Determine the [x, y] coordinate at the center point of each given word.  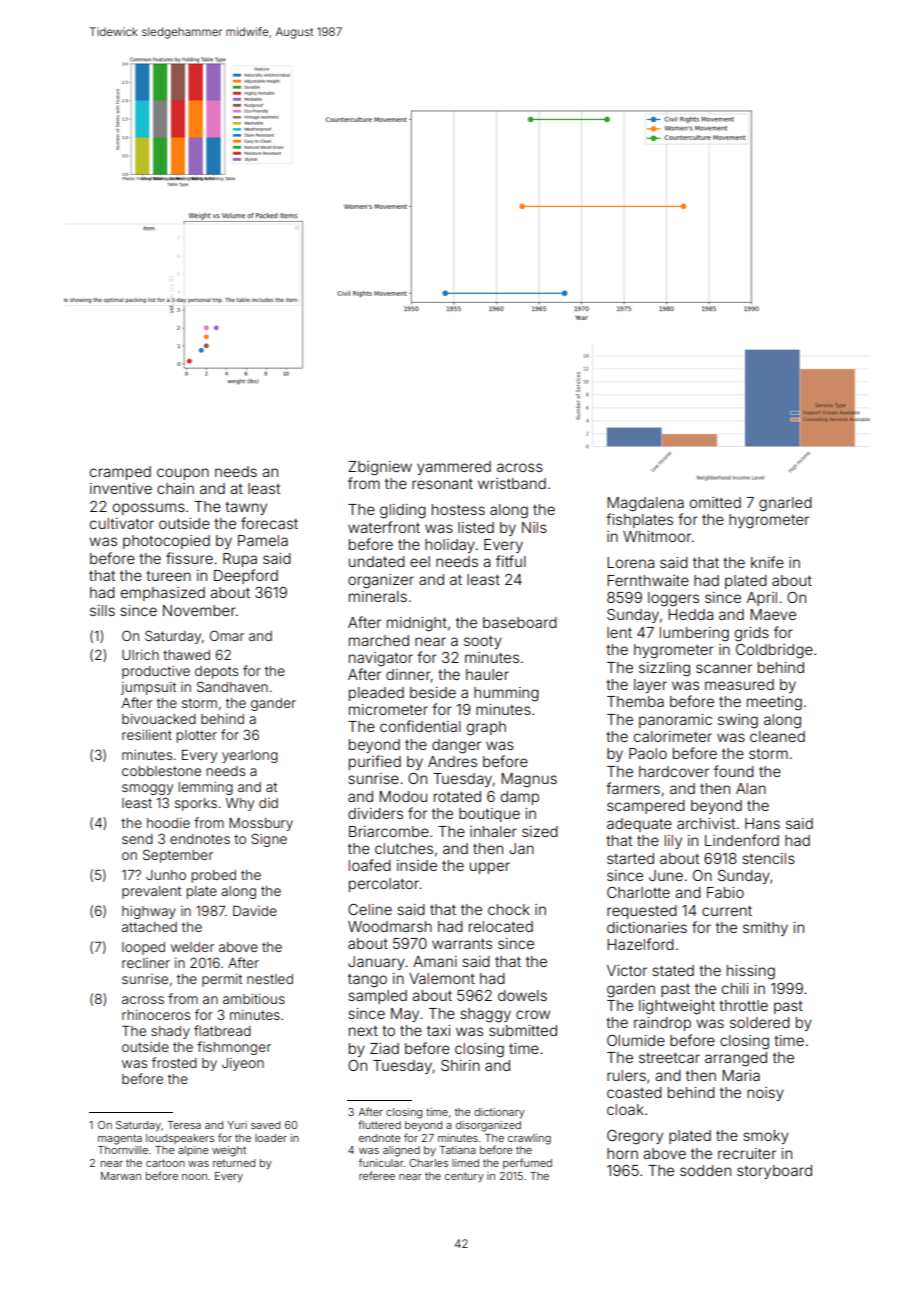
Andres [452, 761]
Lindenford [742, 840]
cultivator [122, 523]
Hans [762, 823]
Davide [255, 910]
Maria [741, 1075]
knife [767, 562]
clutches [404, 848]
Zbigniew [380, 468]
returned [234, 1163]
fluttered [379, 1124]
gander [273, 704]
